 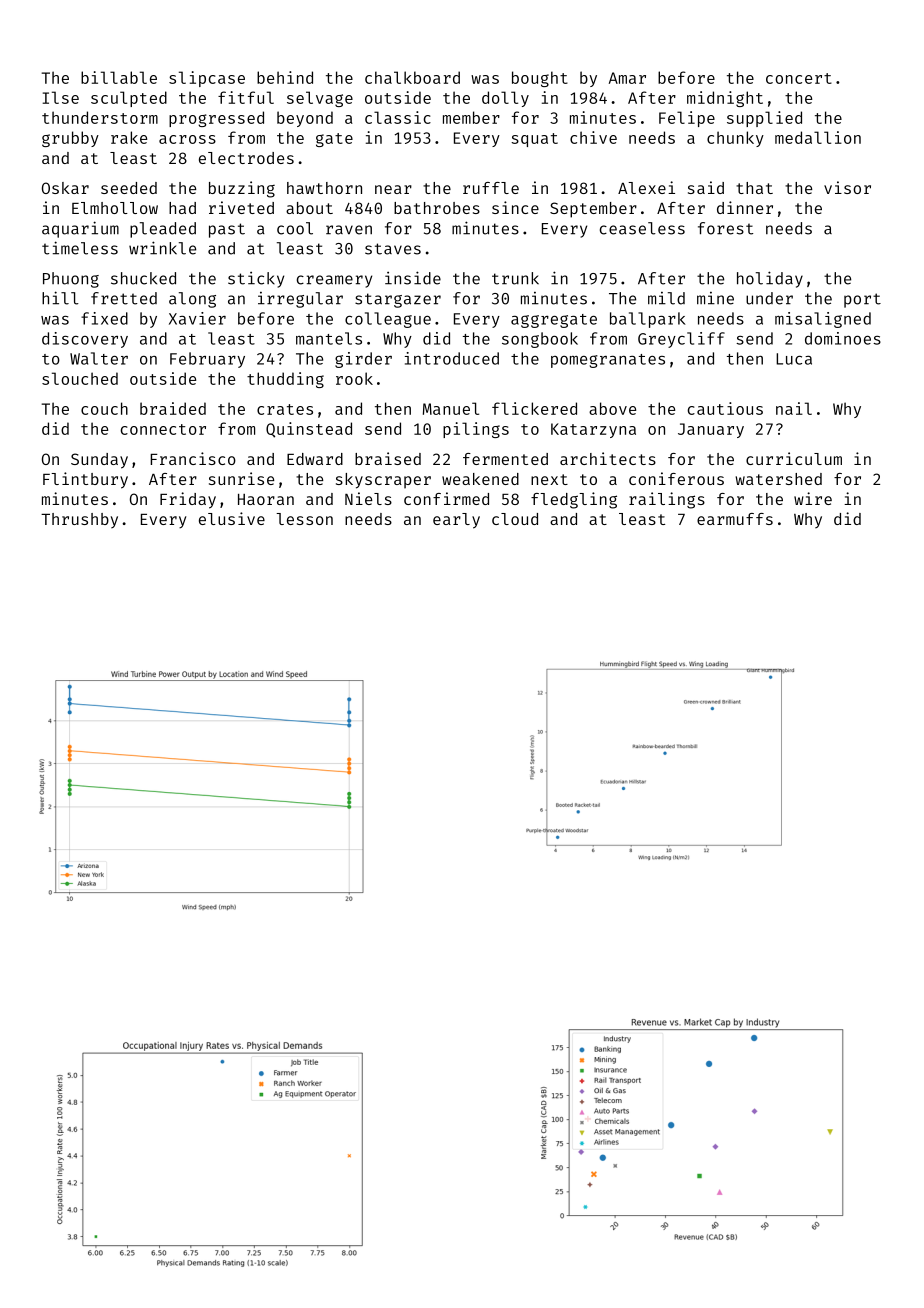 I want to click on electrodes, so click(x=246, y=158).
